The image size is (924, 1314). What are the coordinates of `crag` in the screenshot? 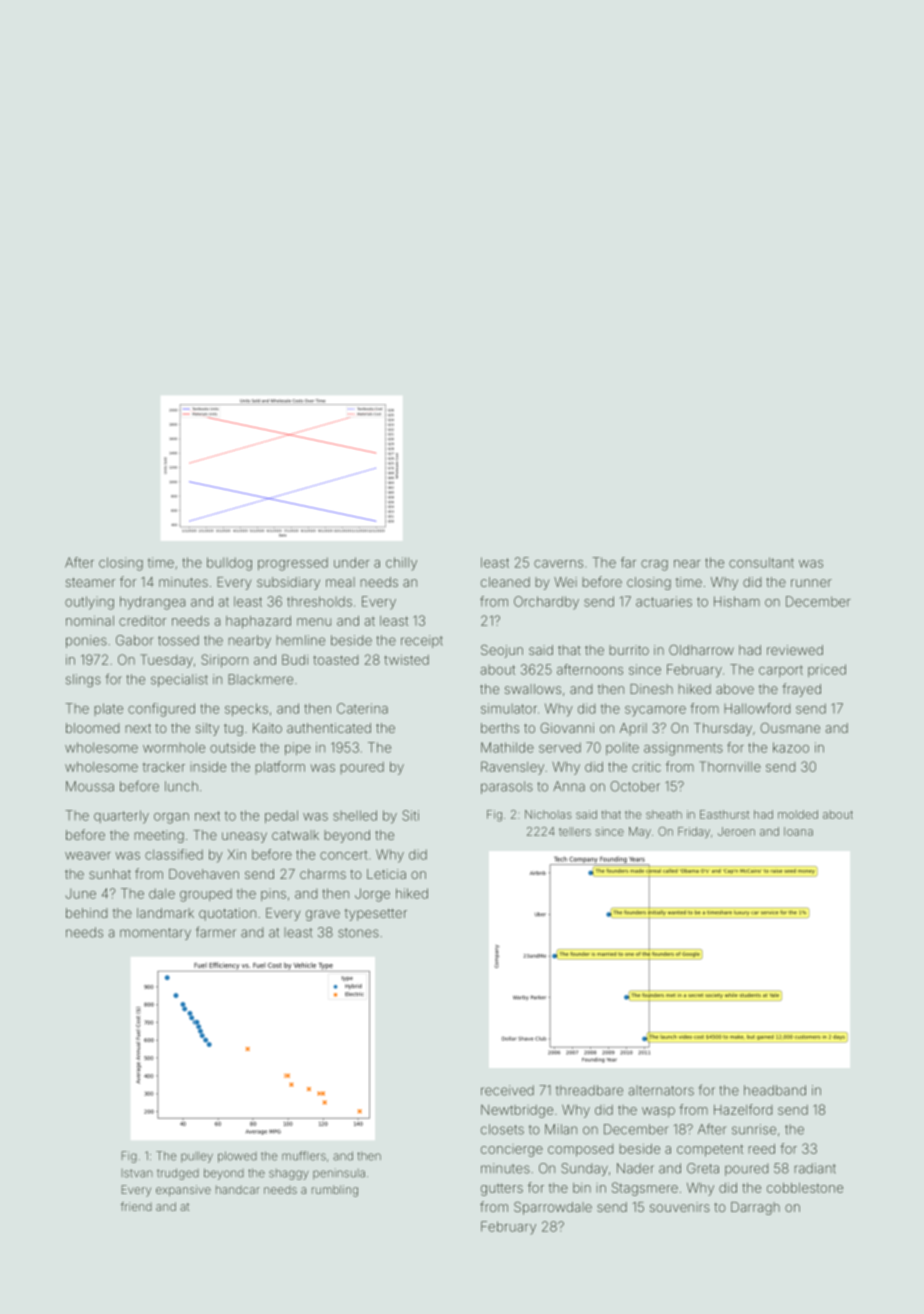 It's located at (654, 565).
